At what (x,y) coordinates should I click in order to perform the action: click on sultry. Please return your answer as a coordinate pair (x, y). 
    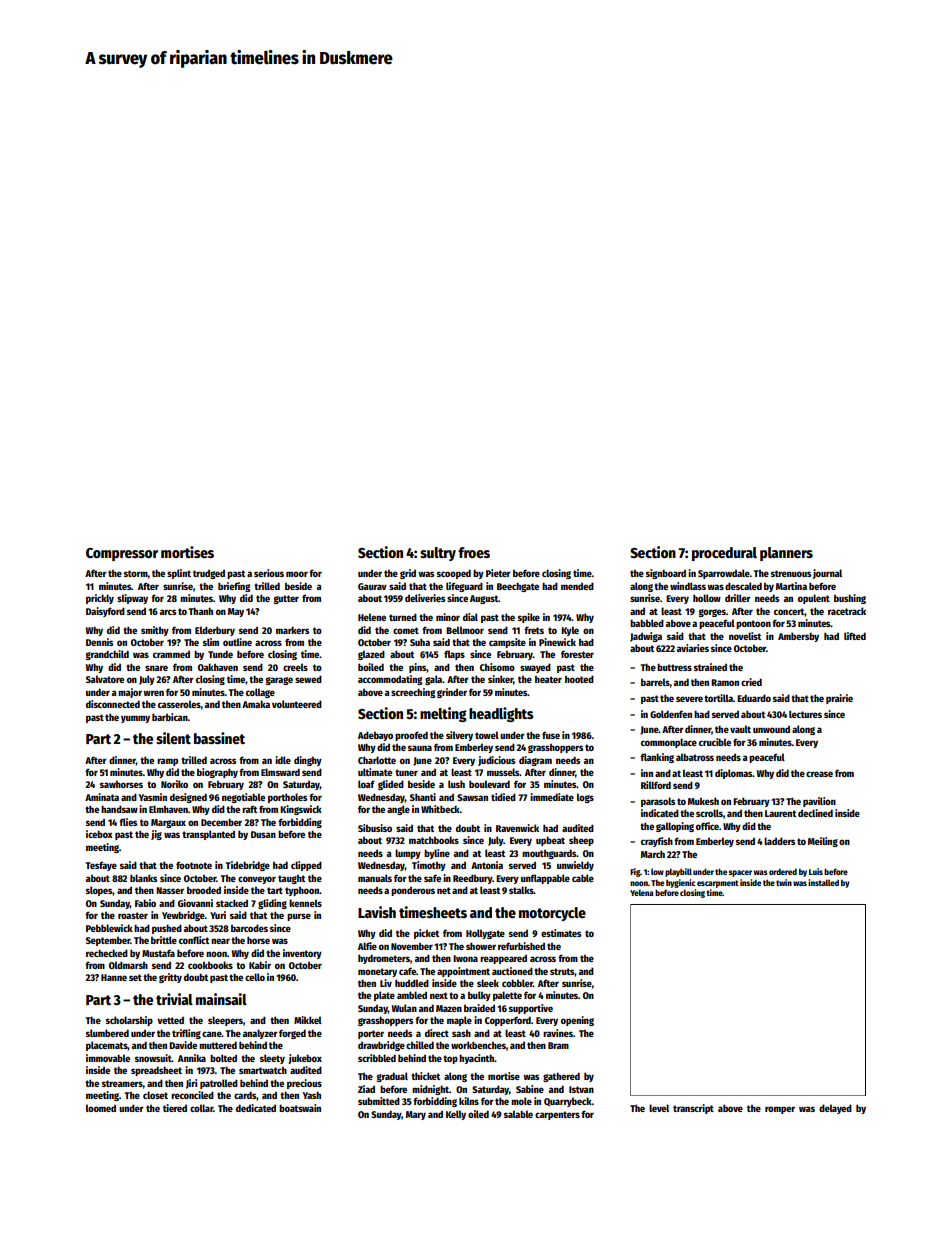
    Looking at the image, I should click on (438, 554).
